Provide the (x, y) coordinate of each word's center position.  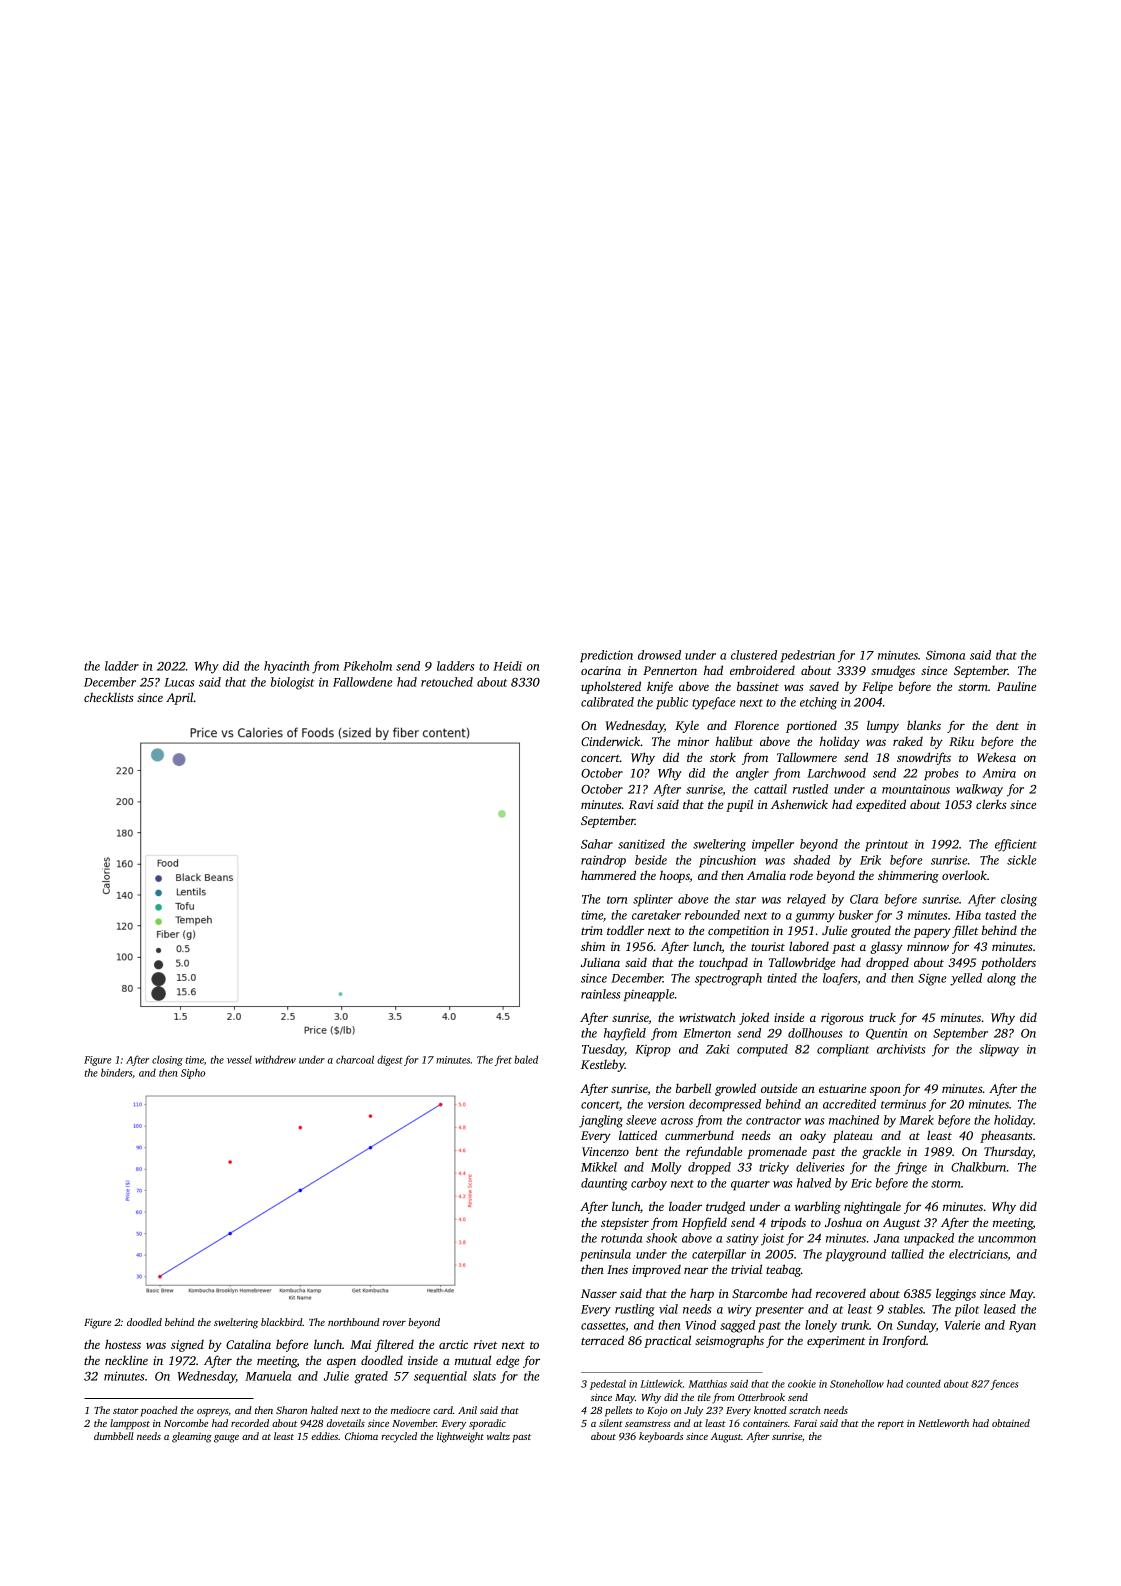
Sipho (193, 1073)
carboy (649, 1184)
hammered (608, 875)
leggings (956, 1294)
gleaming (192, 1437)
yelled (966, 979)
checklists (109, 697)
